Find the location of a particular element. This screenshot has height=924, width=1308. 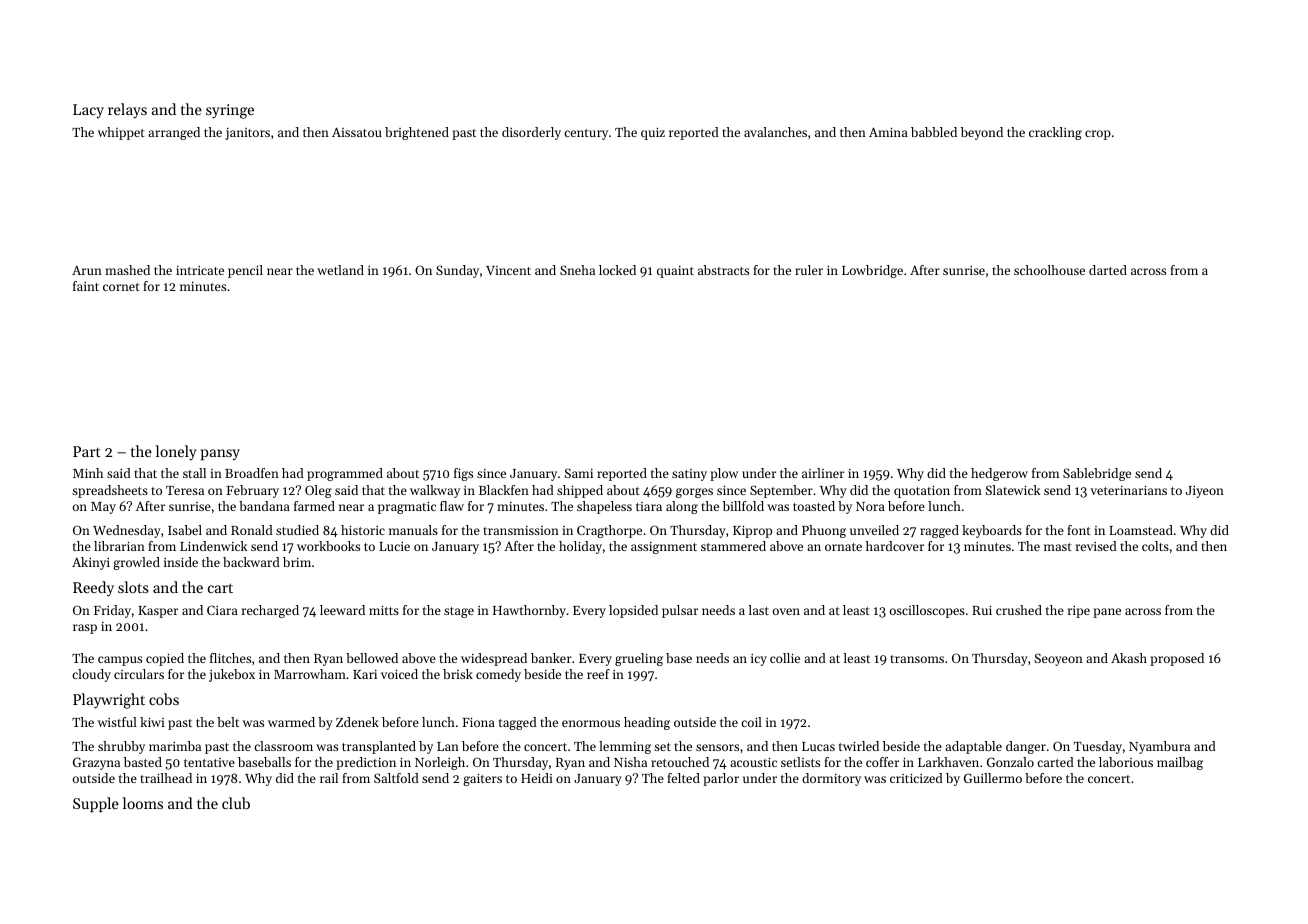

janitors is located at coordinates (247, 134).
